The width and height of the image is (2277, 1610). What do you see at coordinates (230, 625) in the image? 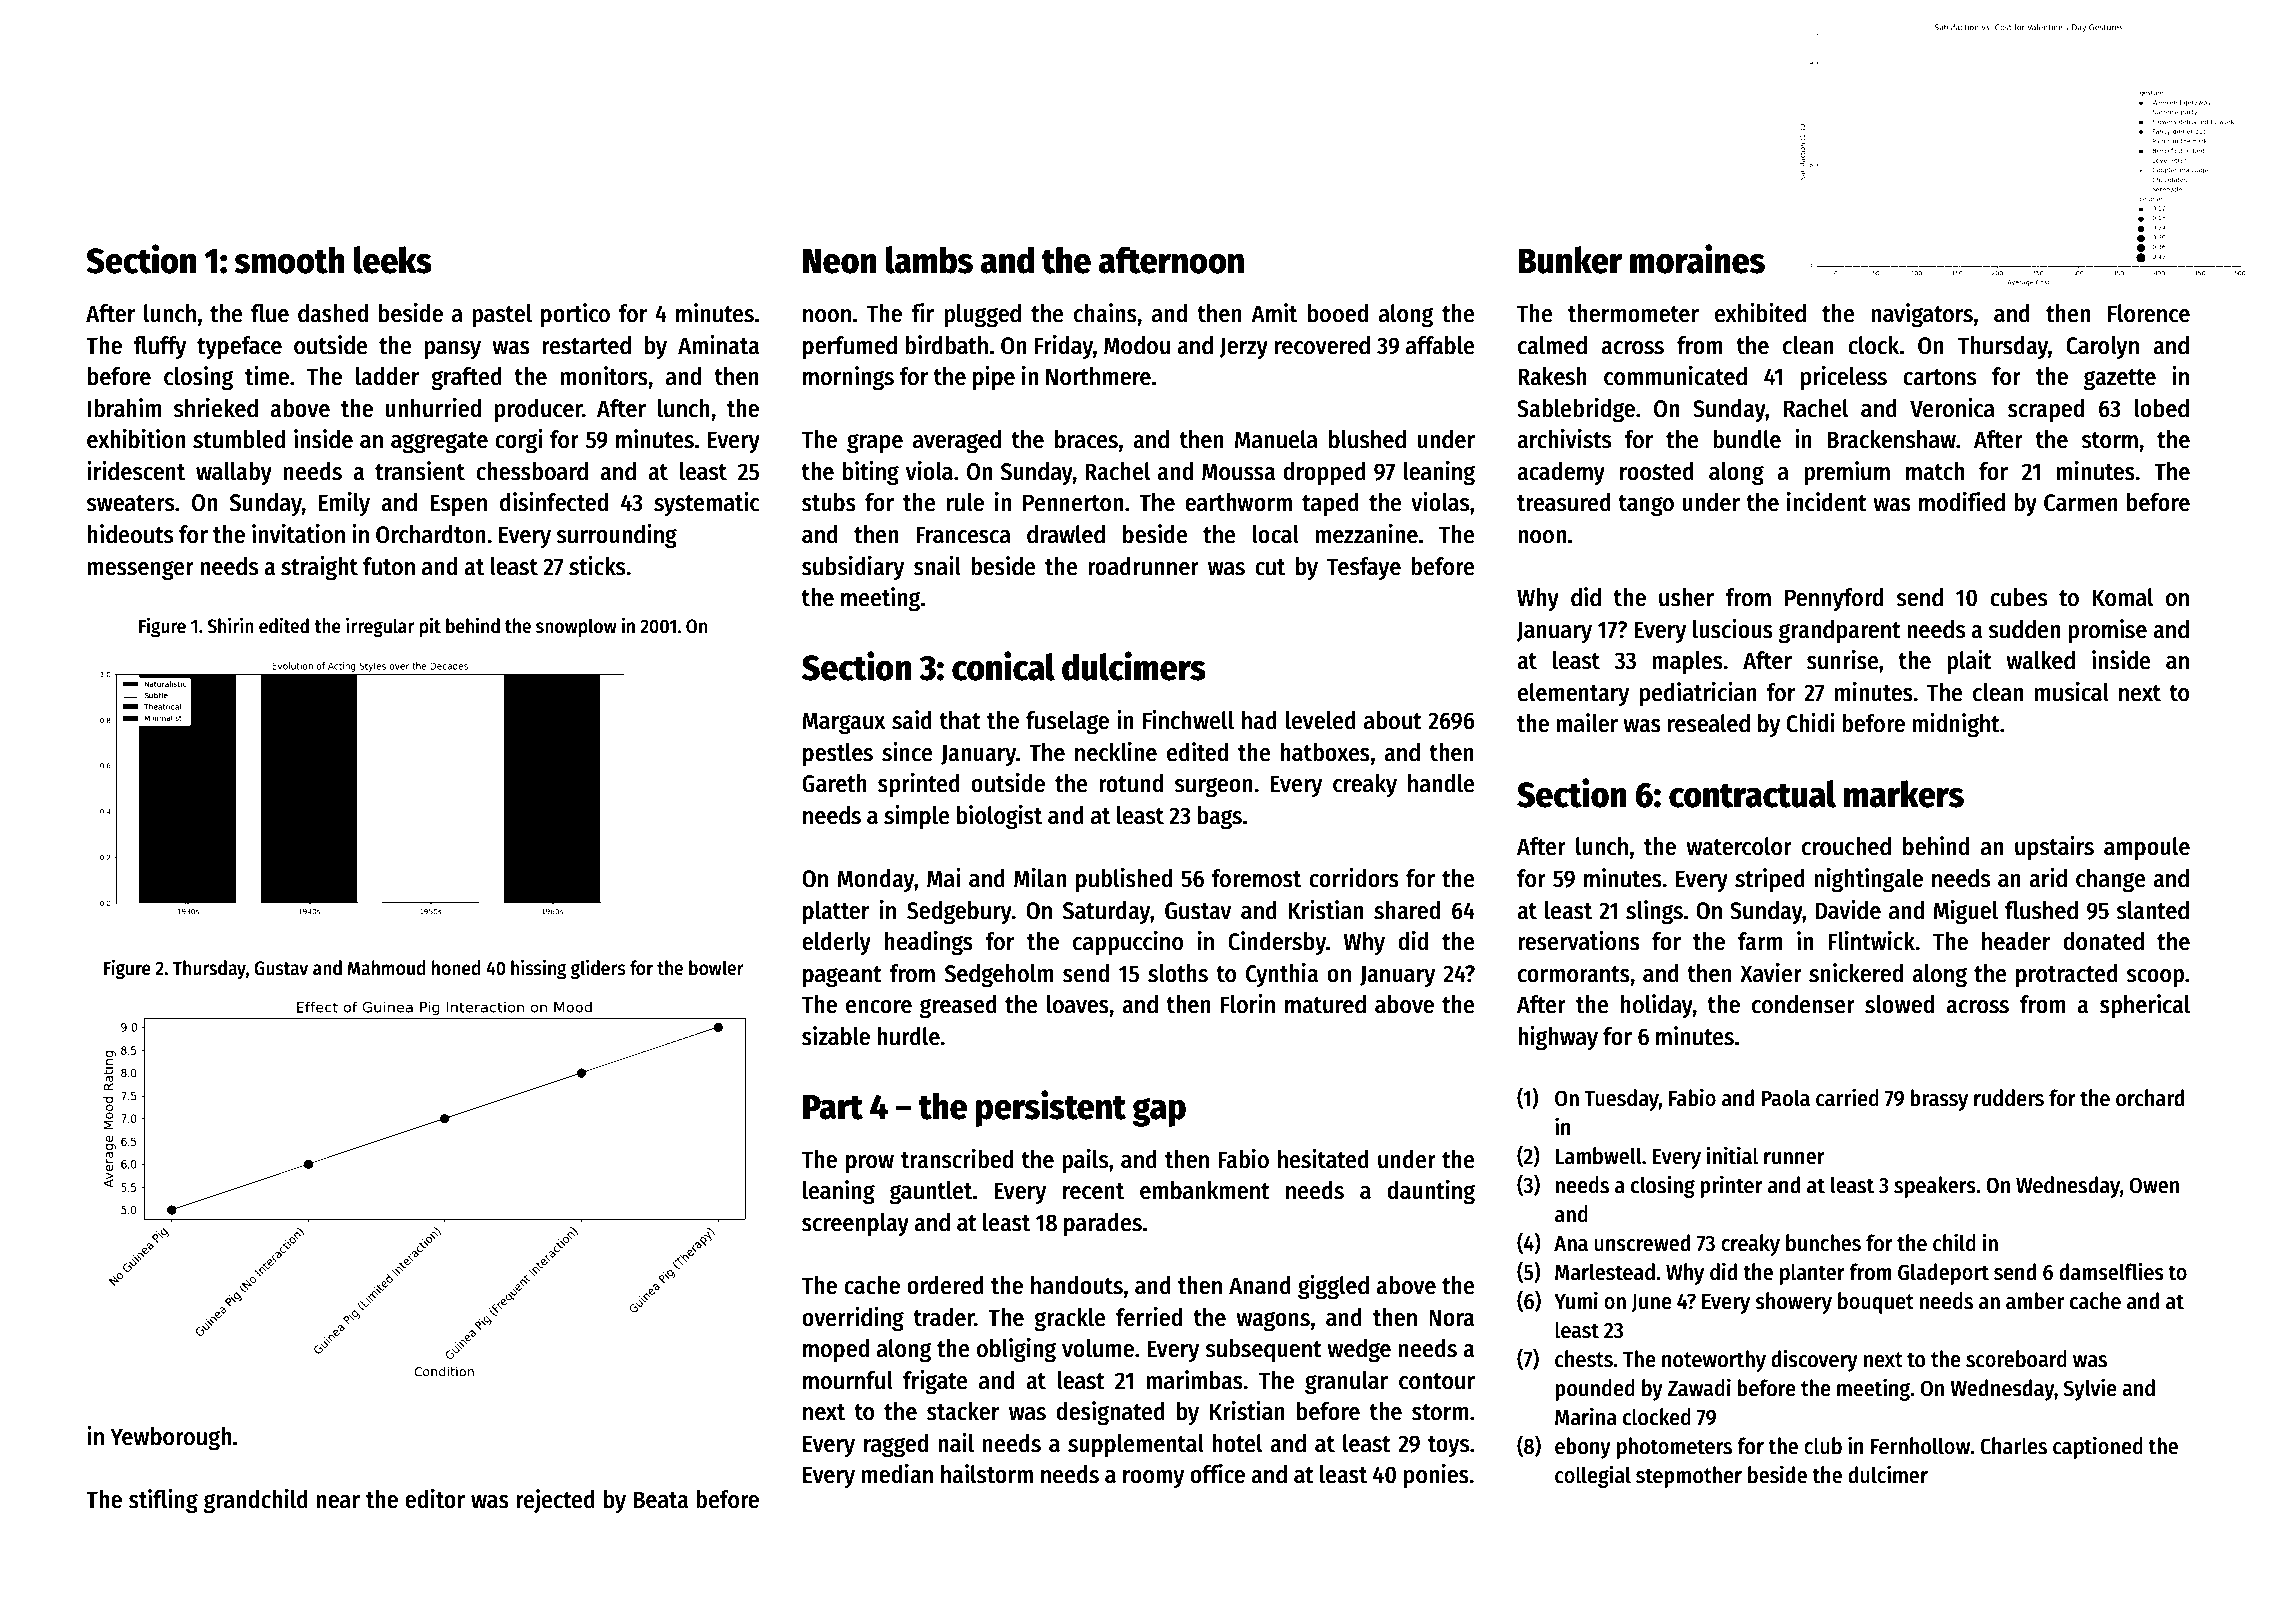
I see `Shirin` at bounding box center [230, 625].
